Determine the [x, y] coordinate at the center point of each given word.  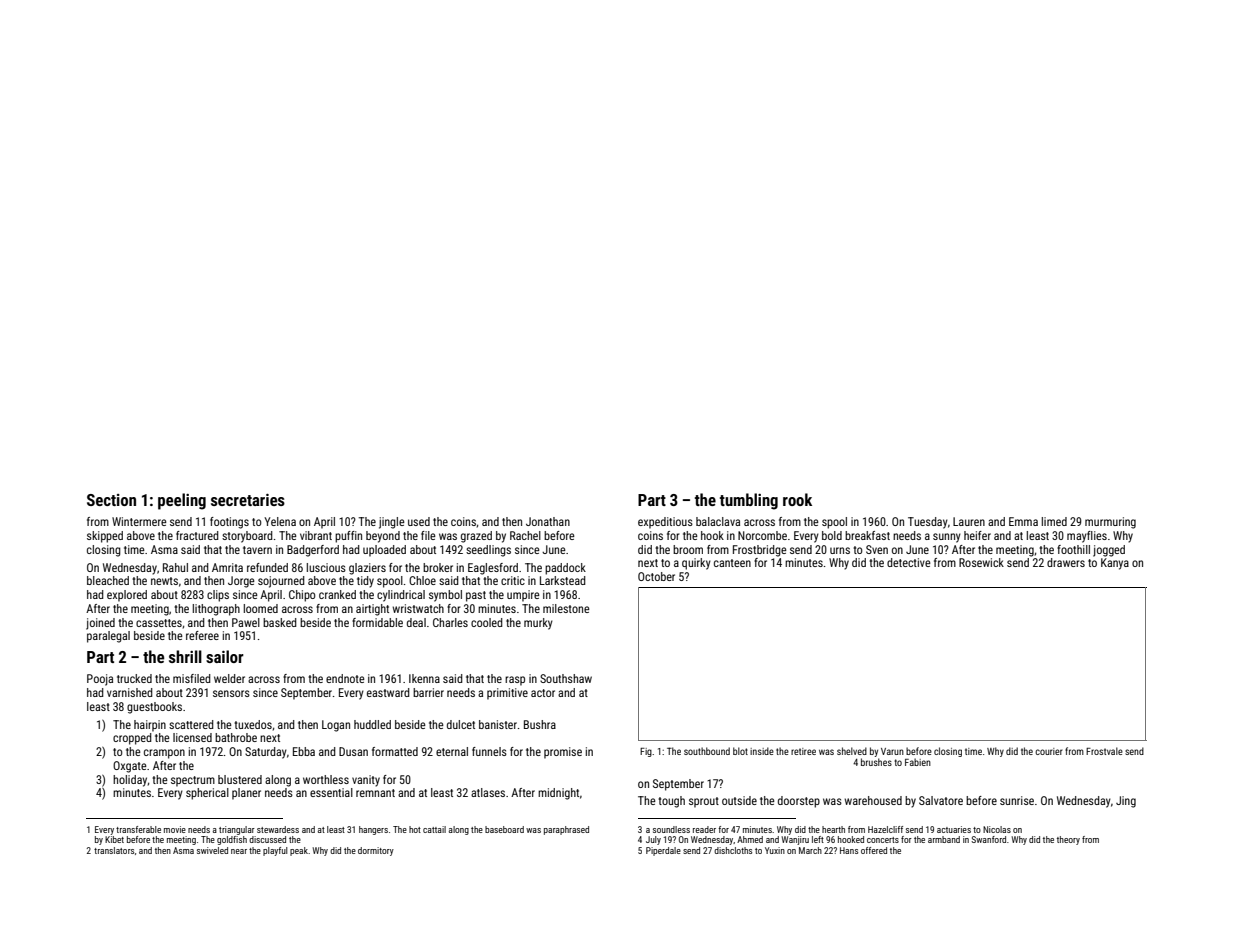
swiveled [212, 850]
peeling [182, 501]
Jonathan [548, 521]
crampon [164, 754]
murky [538, 624]
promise [563, 753]
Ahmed [750, 839]
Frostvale [1104, 751]
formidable [377, 622]
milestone [566, 608]
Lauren [969, 521]
